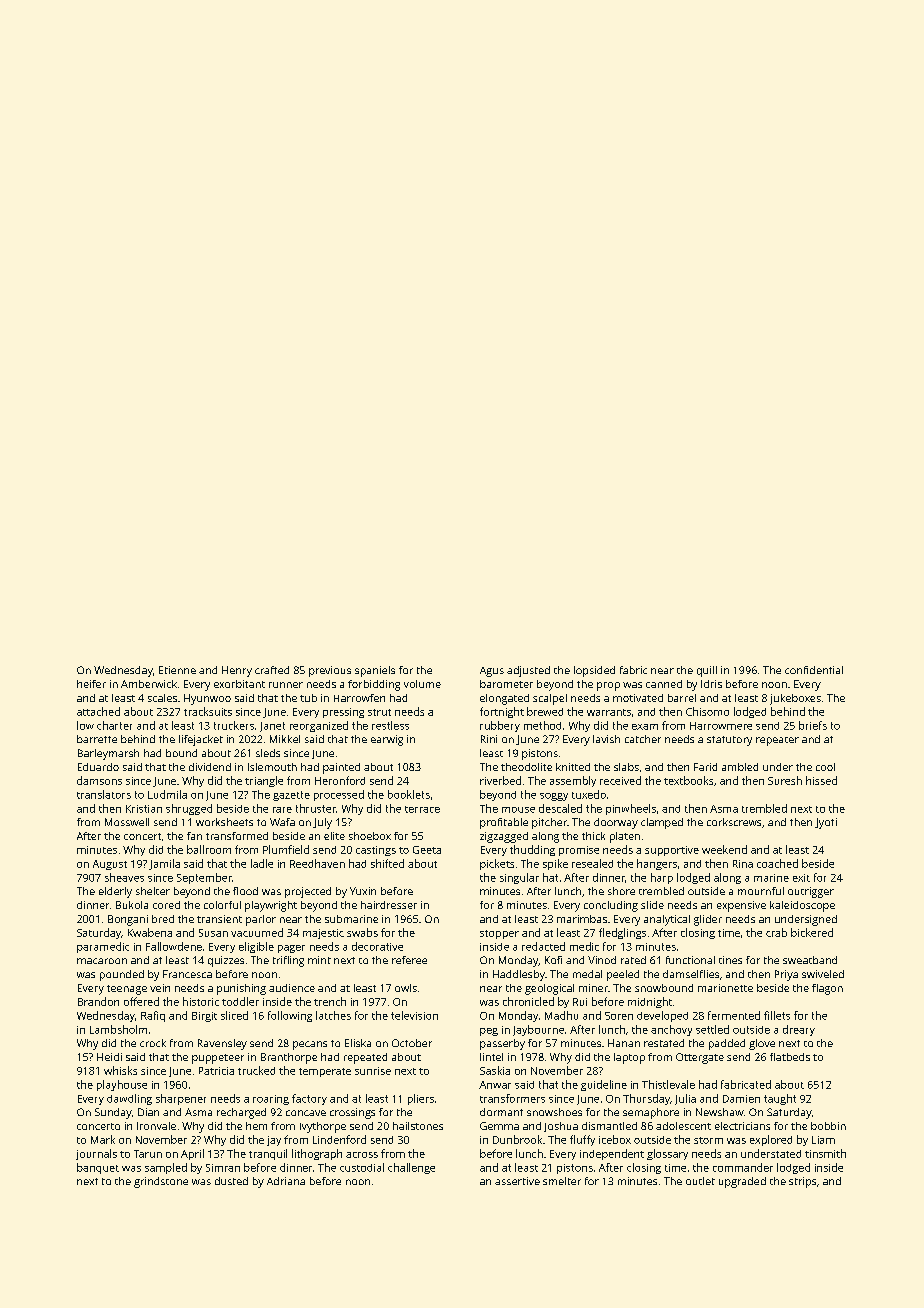 Image resolution: width=924 pixels, height=1308 pixels. Describe the element at coordinates (489, 739) in the screenshot. I see `Rini` at that location.
